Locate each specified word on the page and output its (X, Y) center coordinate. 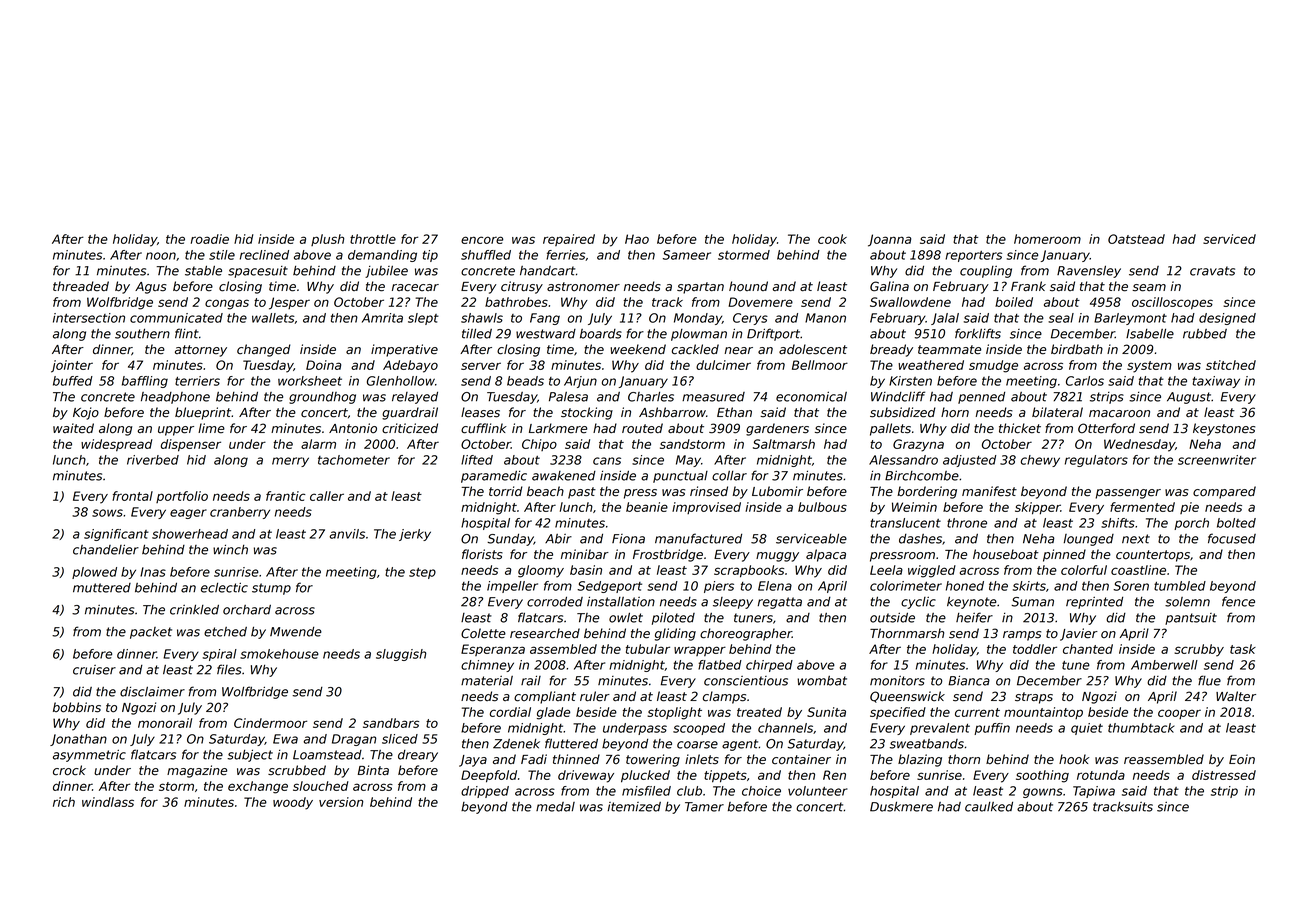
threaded (81, 286)
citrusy (522, 287)
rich (64, 802)
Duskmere (901, 807)
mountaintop (1043, 713)
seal (1061, 318)
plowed (94, 573)
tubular (648, 649)
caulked (989, 807)
